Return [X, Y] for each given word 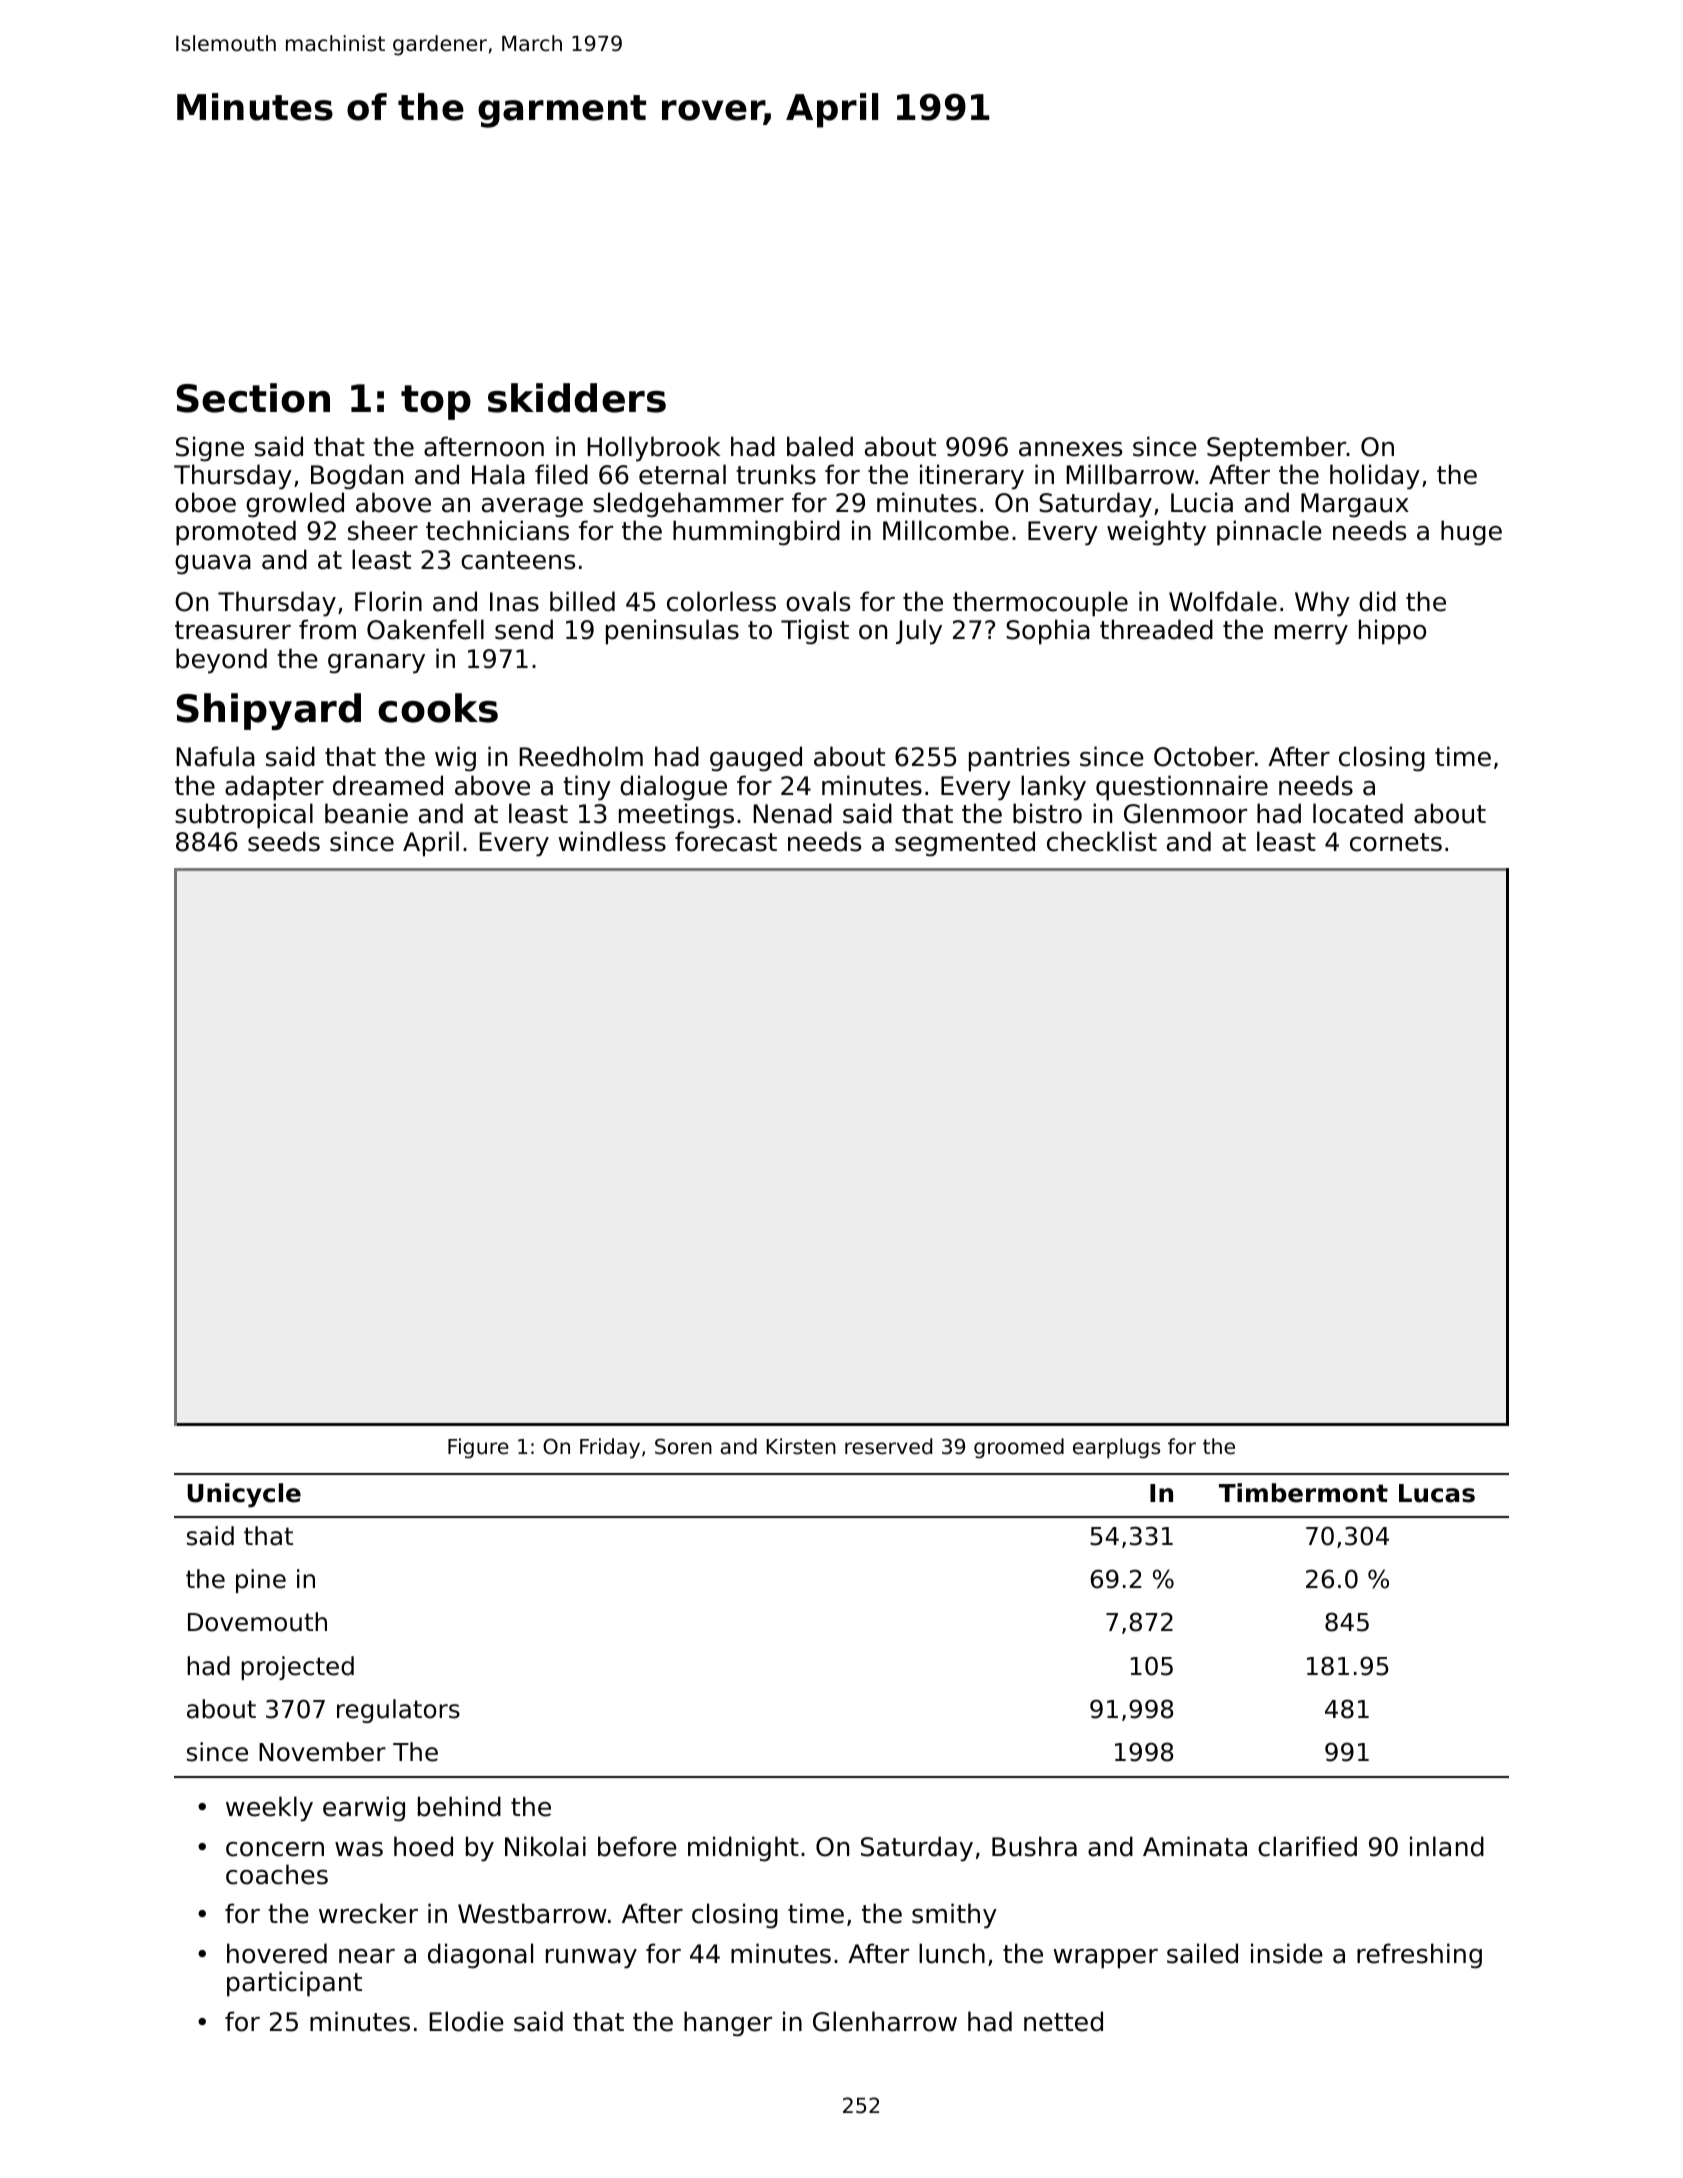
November [322, 1752]
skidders [577, 398]
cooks [438, 708]
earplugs [1116, 1448]
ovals [818, 601]
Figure [478, 1448]
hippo [1392, 632]
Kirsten [801, 1446]
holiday [1375, 477]
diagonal [480, 1956]
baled [820, 446]
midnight [743, 1849]
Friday [610, 1448]
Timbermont [1303, 1493]
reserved [888, 1446]
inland [1447, 1846]
